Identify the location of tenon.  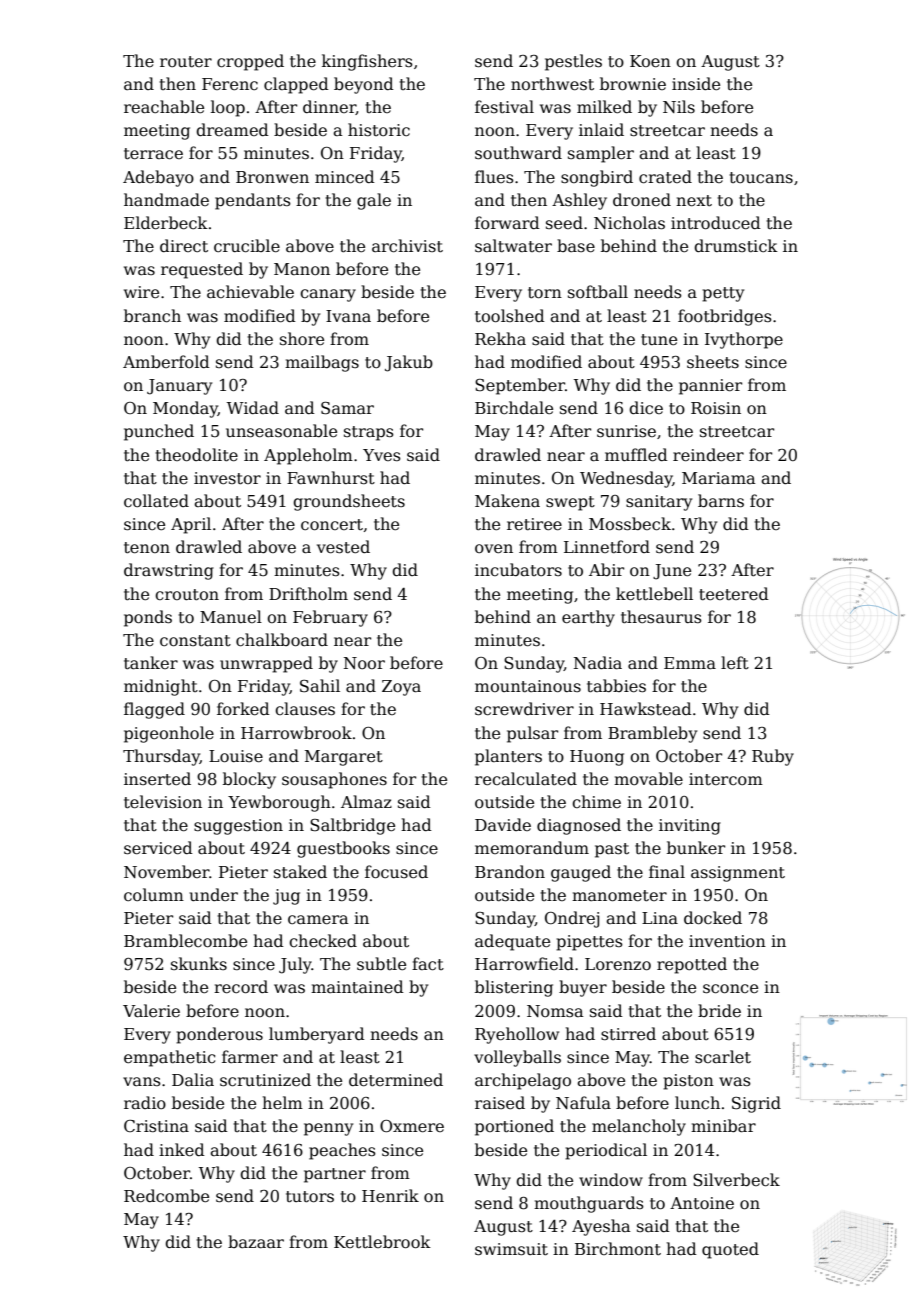
(147, 548).
